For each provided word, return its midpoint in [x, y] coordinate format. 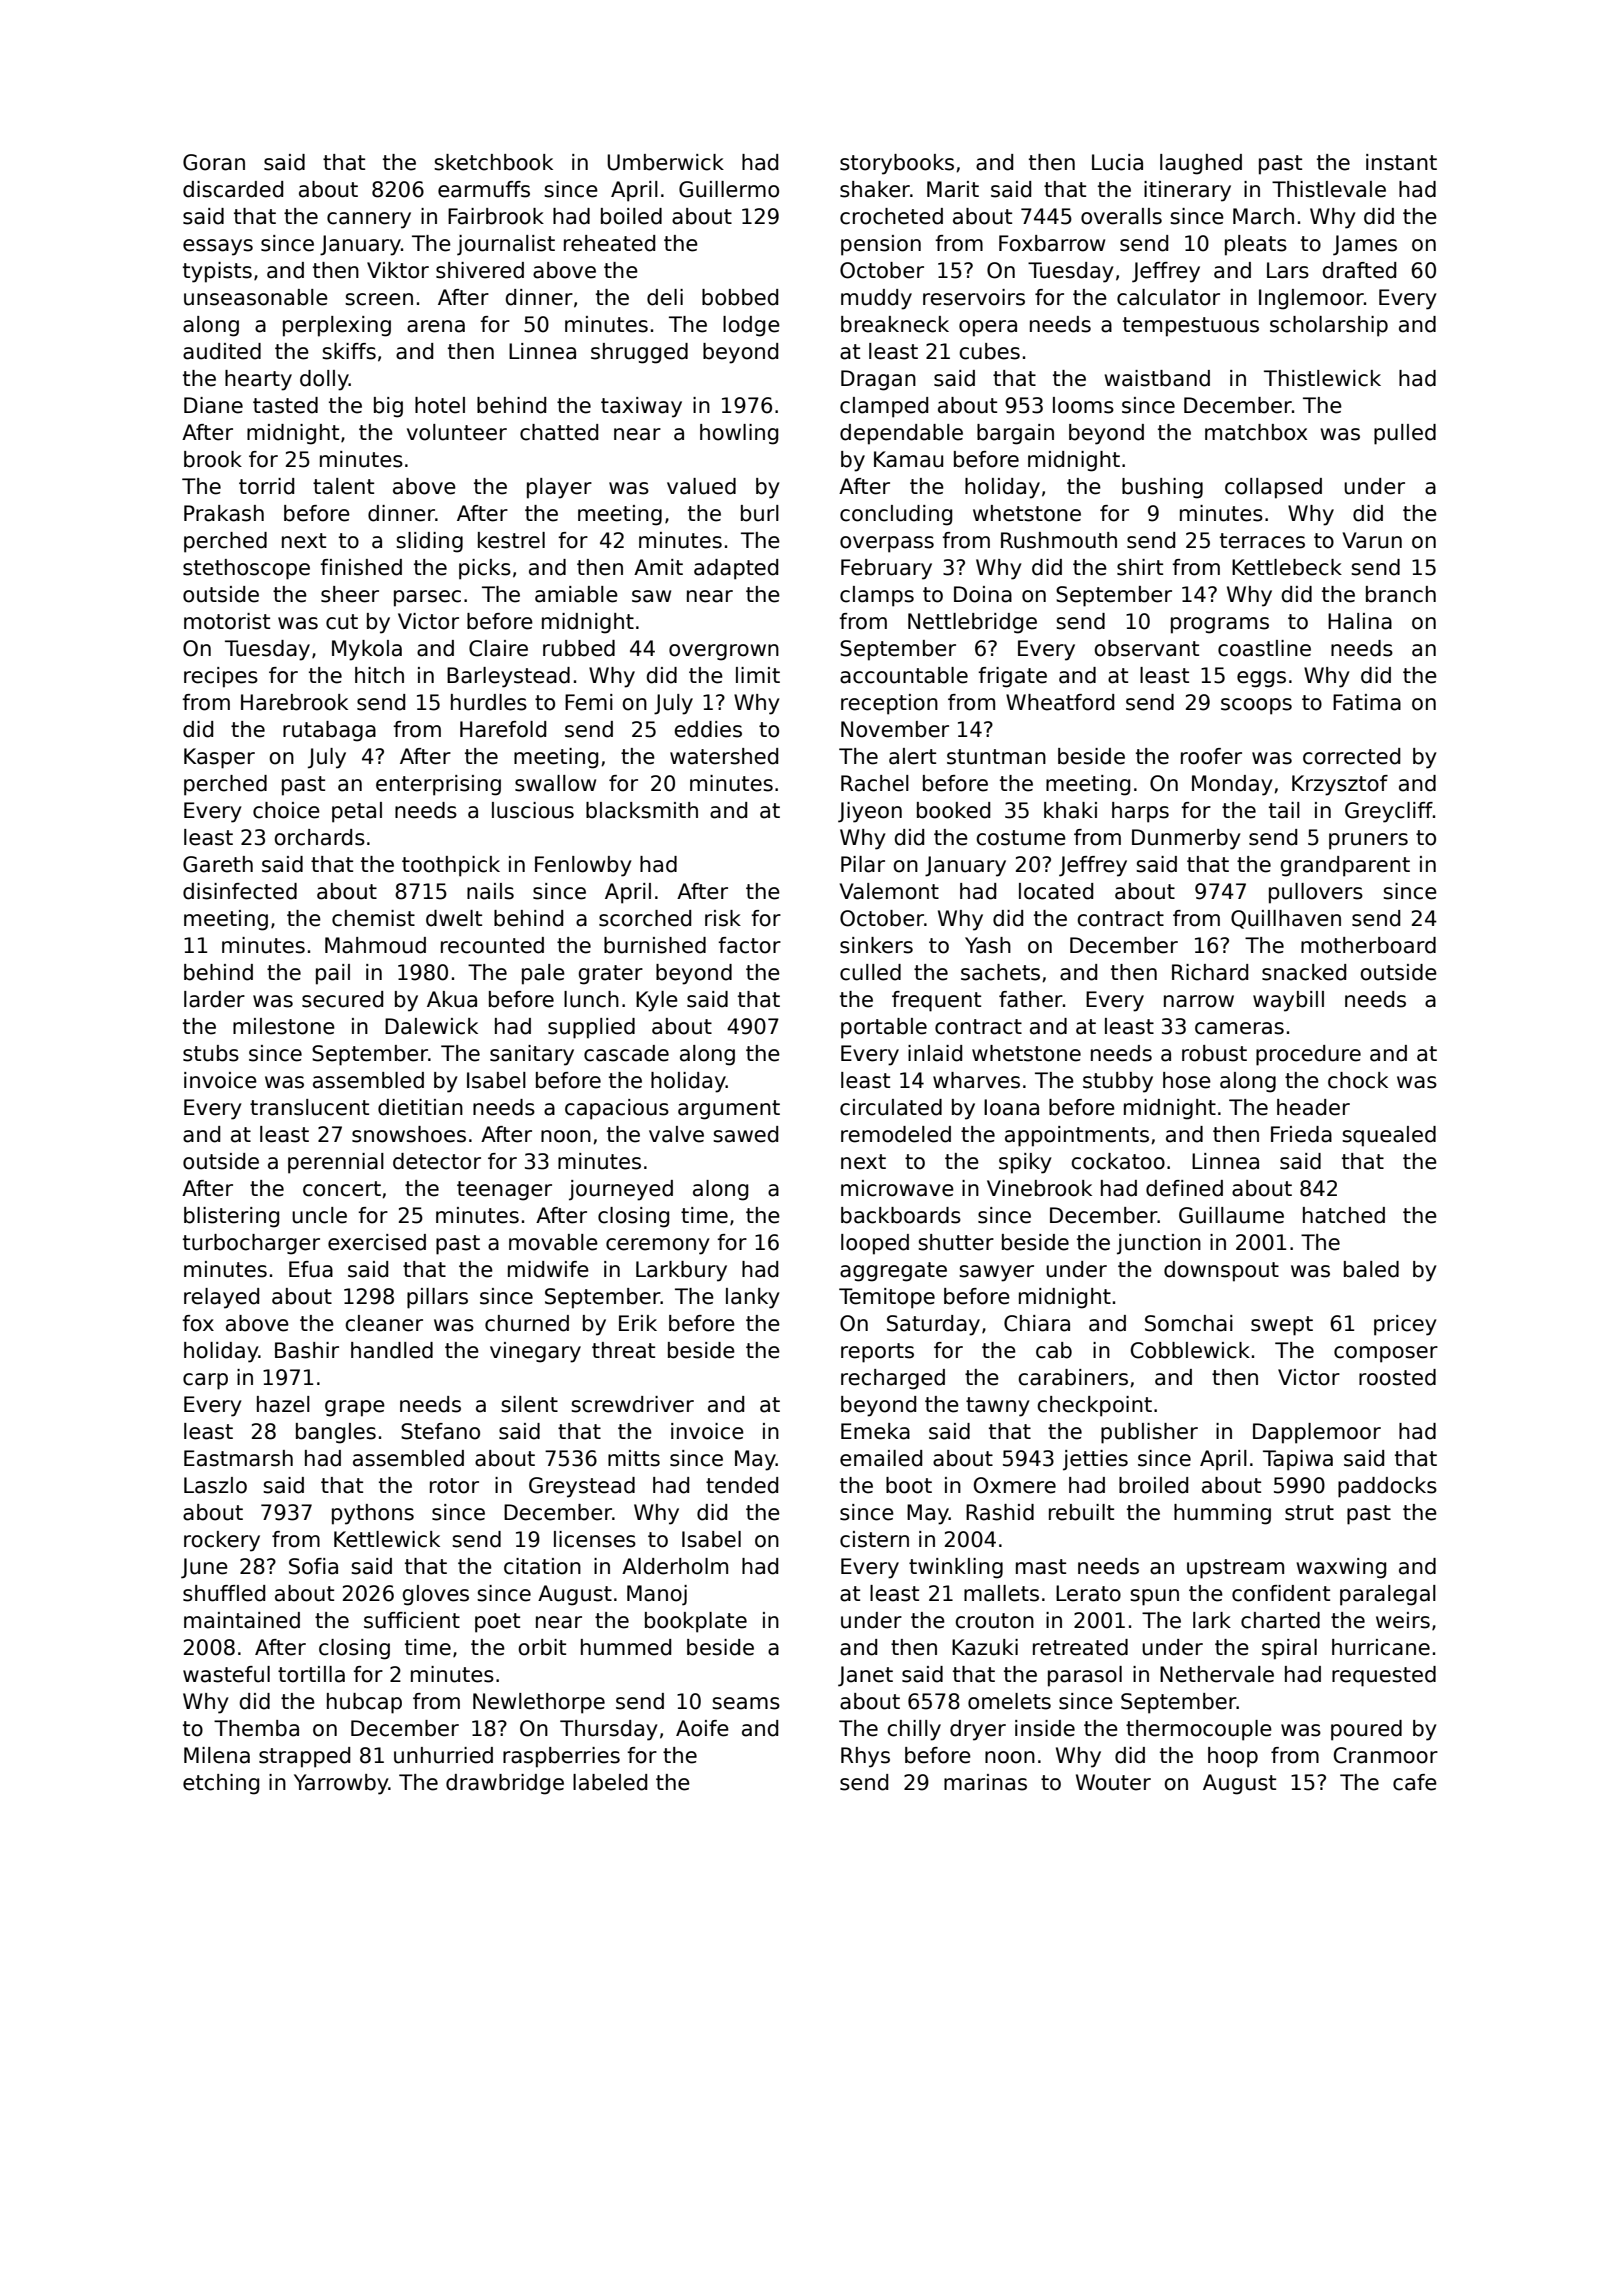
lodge [751, 326]
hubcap [364, 1703]
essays [218, 247]
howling [739, 434]
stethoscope [246, 569]
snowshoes [409, 1134]
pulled [1405, 434]
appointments [1077, 1136]
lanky [753, 1298]
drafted [1359, 270]
